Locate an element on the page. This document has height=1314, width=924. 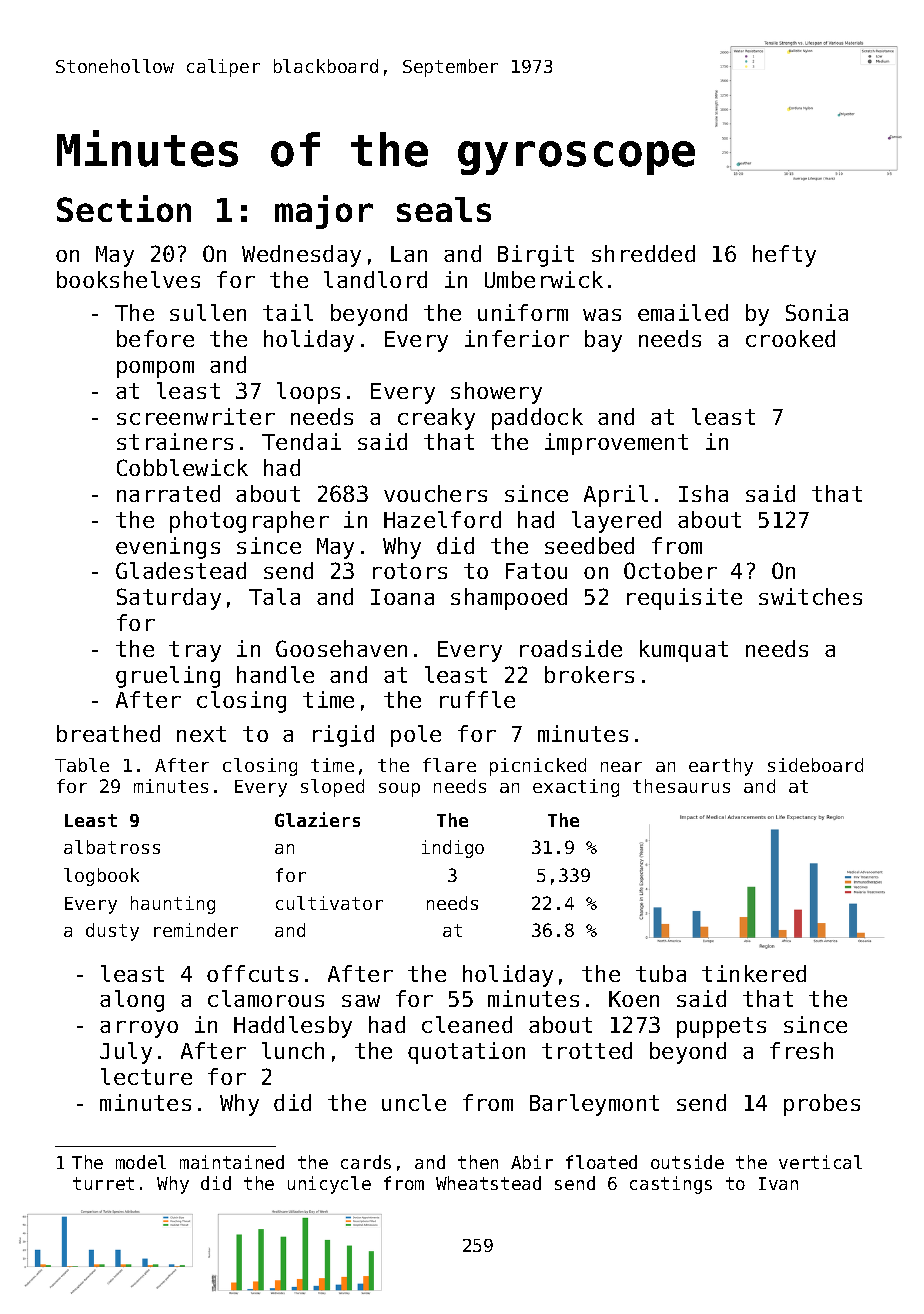
hefty is located at coordinates (784, 256).
